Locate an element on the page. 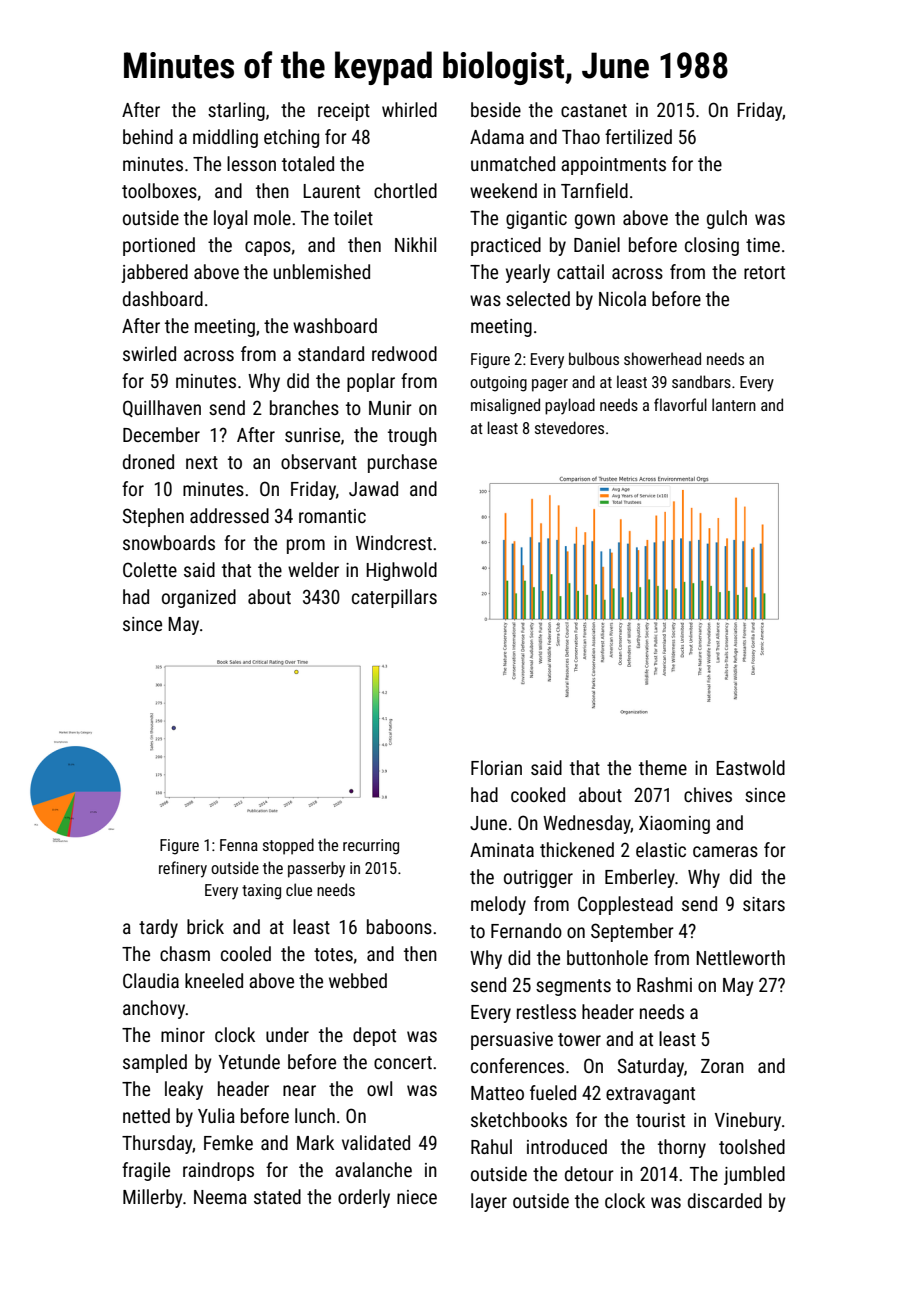  Femke is located at coordinates (228, 1142).
